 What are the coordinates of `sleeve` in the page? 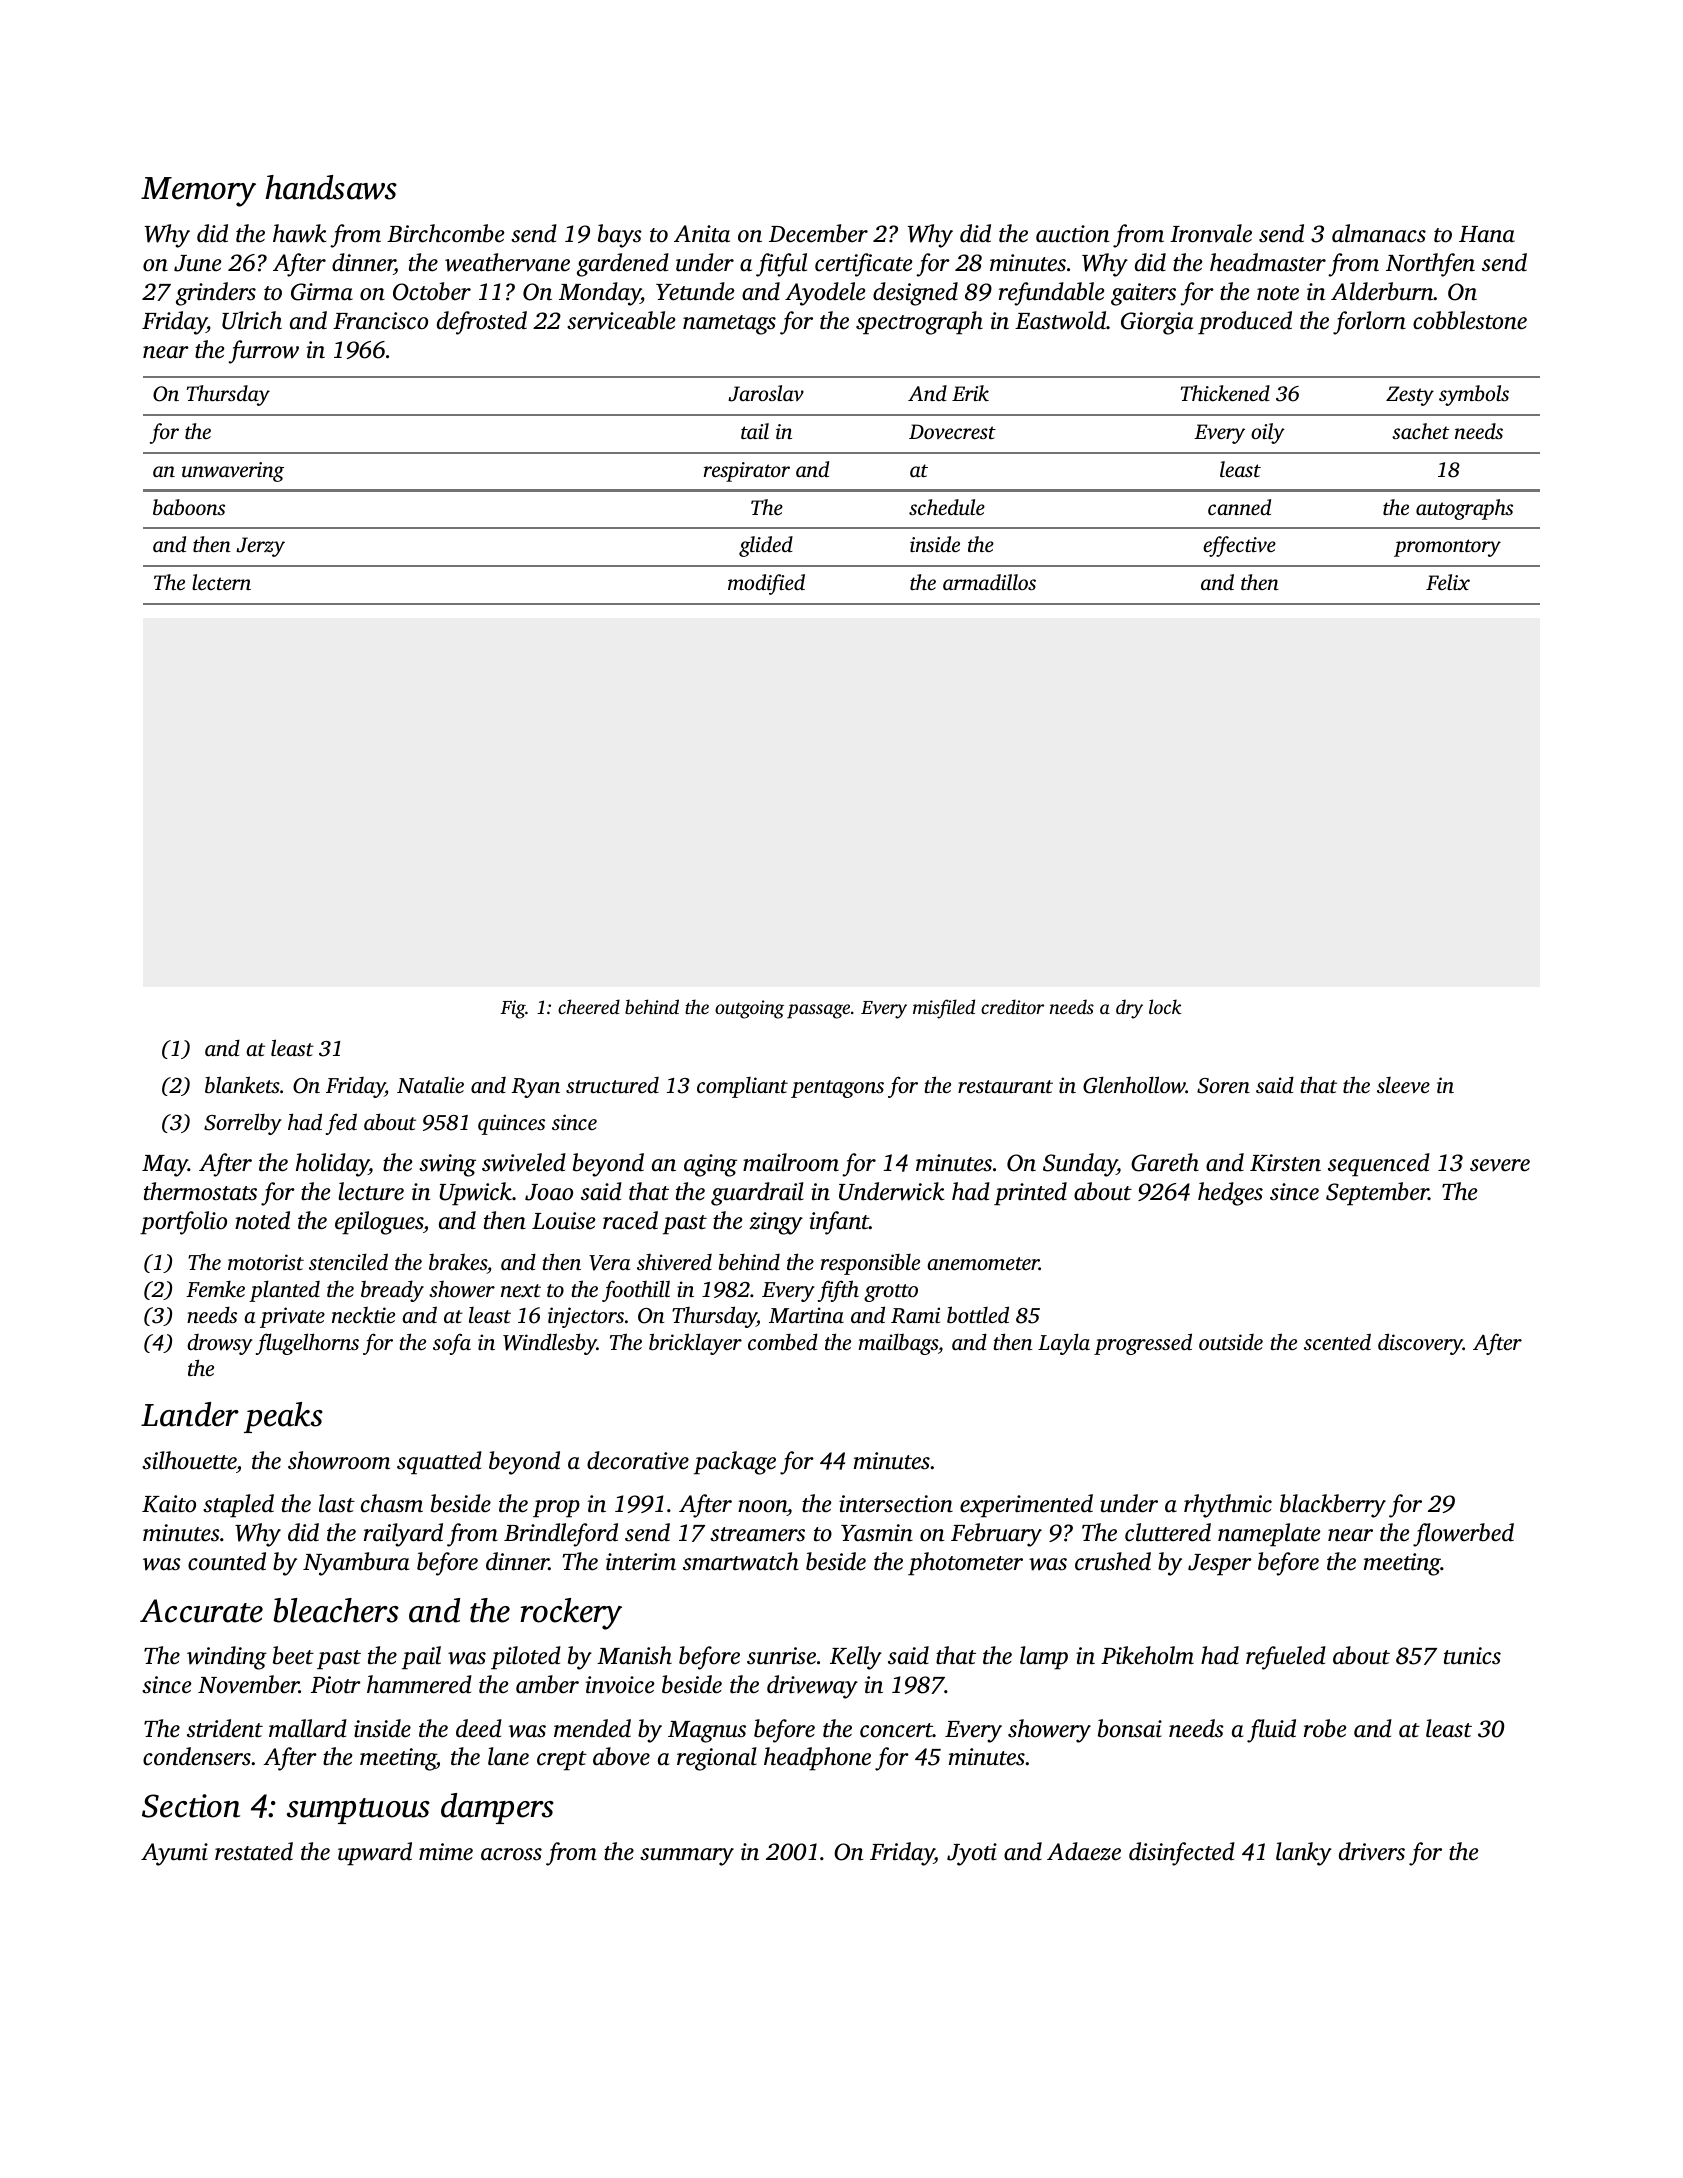 It's located at (1403, 1085).
